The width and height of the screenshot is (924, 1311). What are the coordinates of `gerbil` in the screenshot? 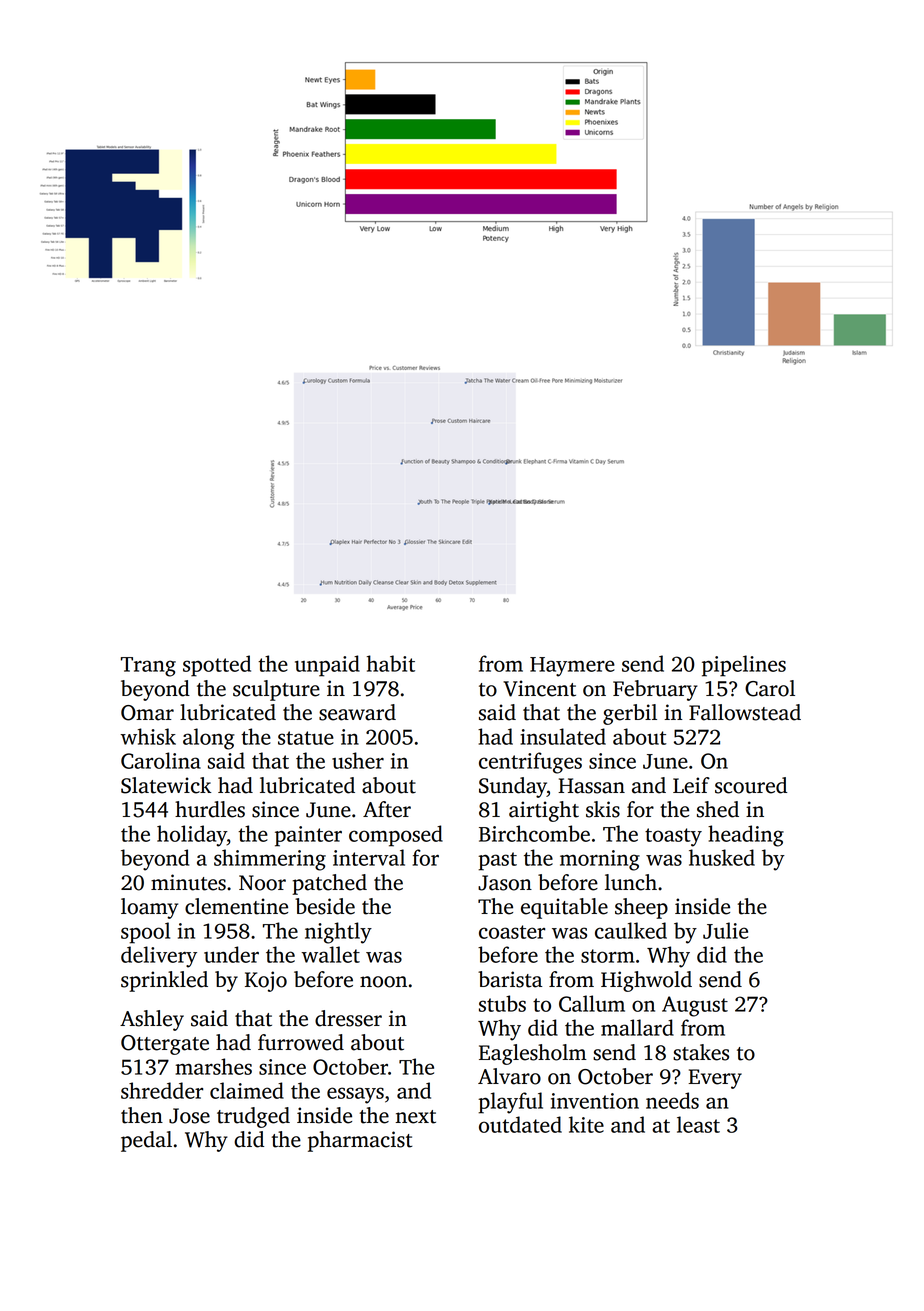 It's located at (630, 714).
